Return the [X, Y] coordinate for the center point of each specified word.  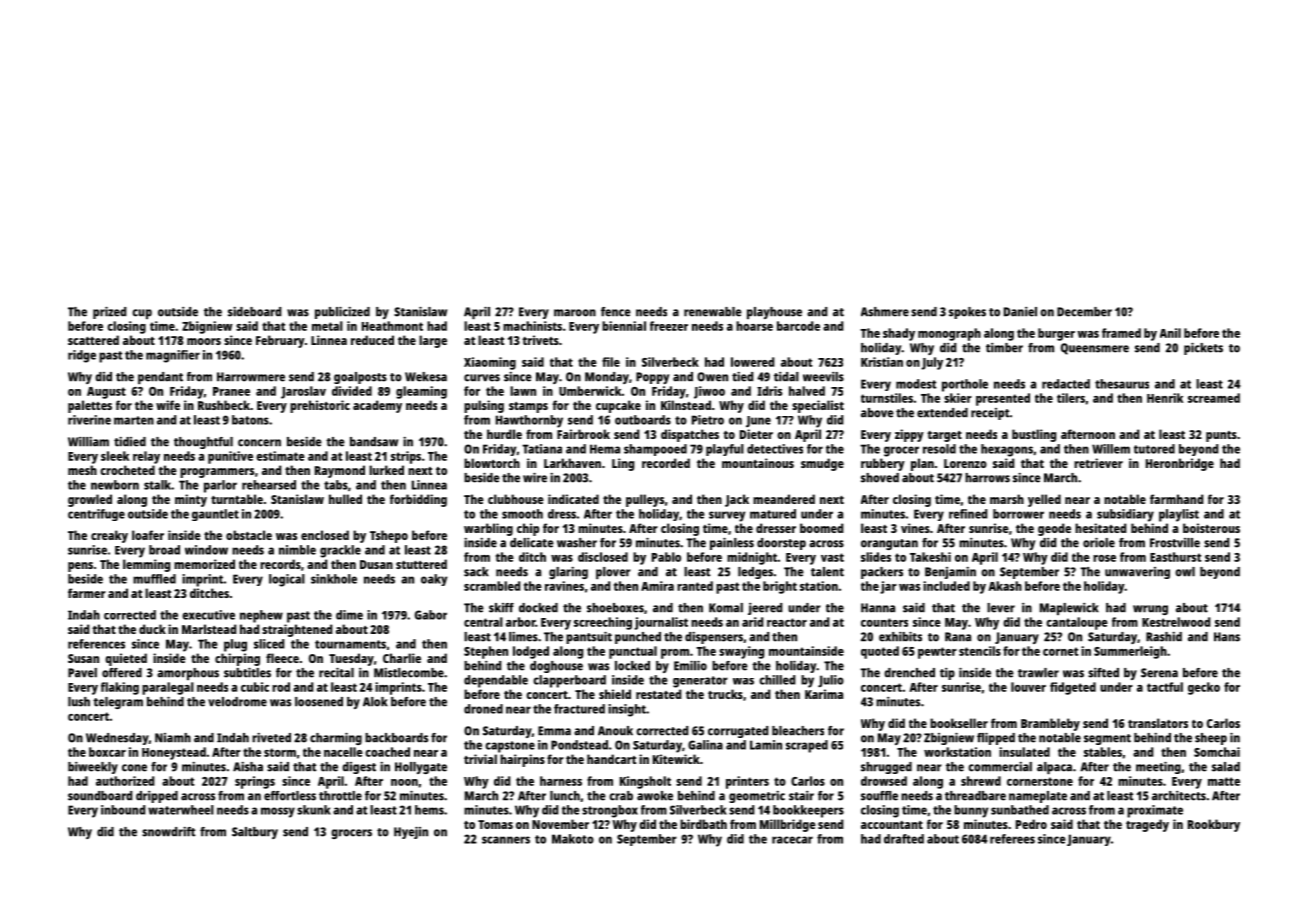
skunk [314, 810]
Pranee [231, 391]
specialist [818, 406]
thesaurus [1122, 384]
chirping [237, 659]
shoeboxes [615, 608]
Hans [1227, 637]
